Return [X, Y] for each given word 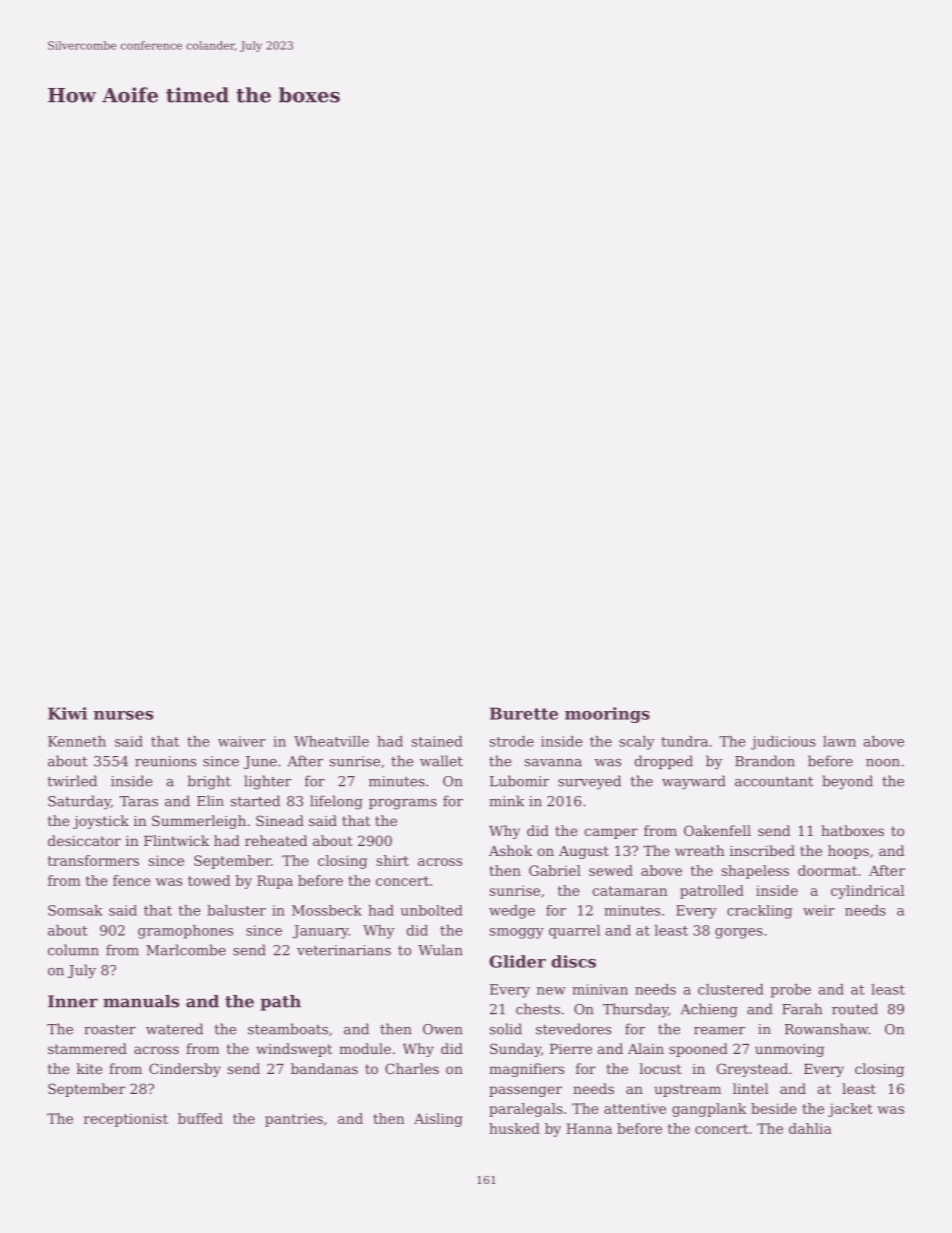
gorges [739, 933]
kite [89, 1068]
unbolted [431, 910]
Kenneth [77, 741]
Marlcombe [186, 950]
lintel [750, 1088]
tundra [684, 741]
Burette [524, 713]
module [365, 1048]
